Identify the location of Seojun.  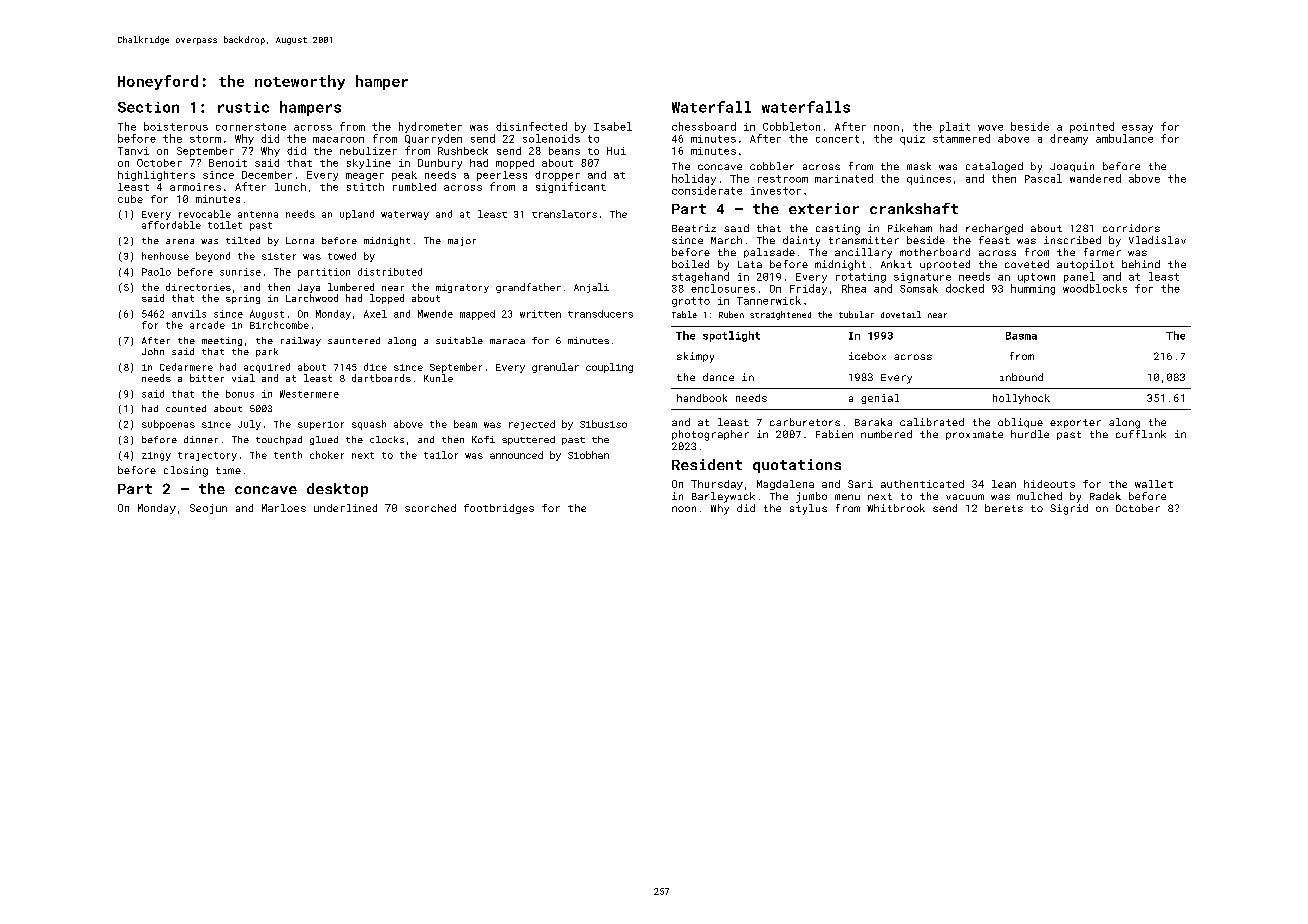
(208, 509).
